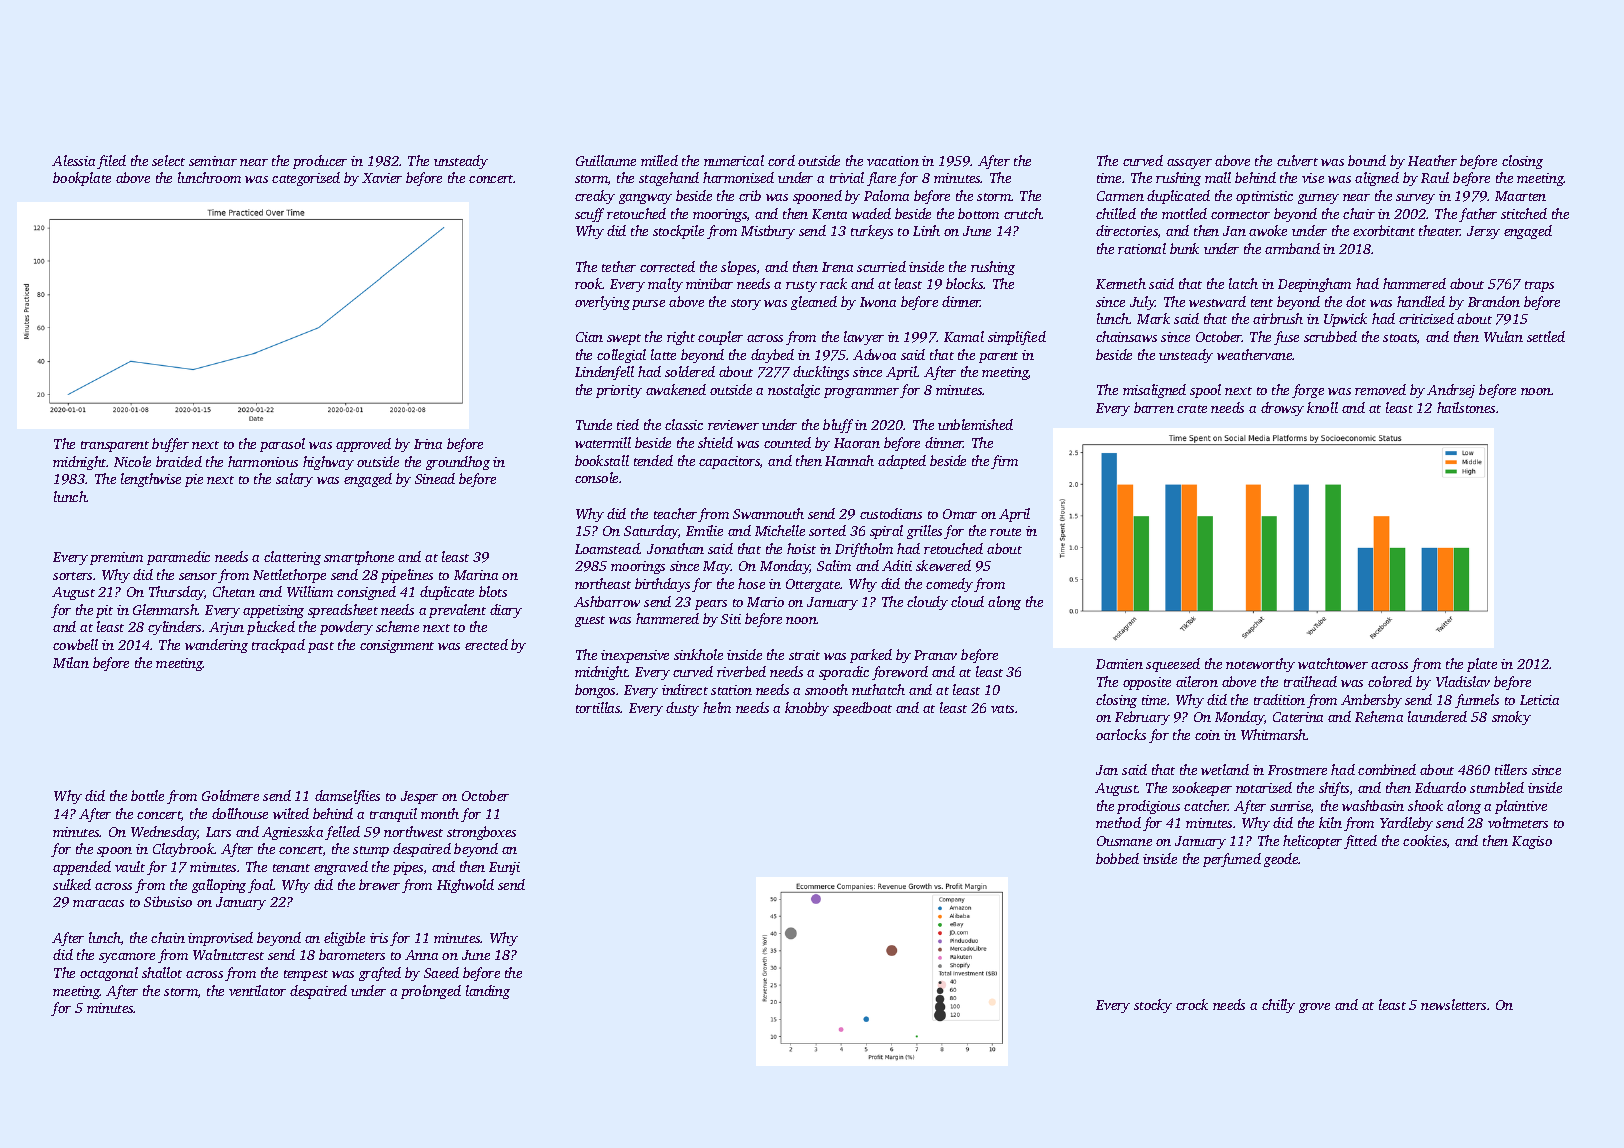 The image size is (1624, 1148). I want to click on vacation, so click(893, 161).
